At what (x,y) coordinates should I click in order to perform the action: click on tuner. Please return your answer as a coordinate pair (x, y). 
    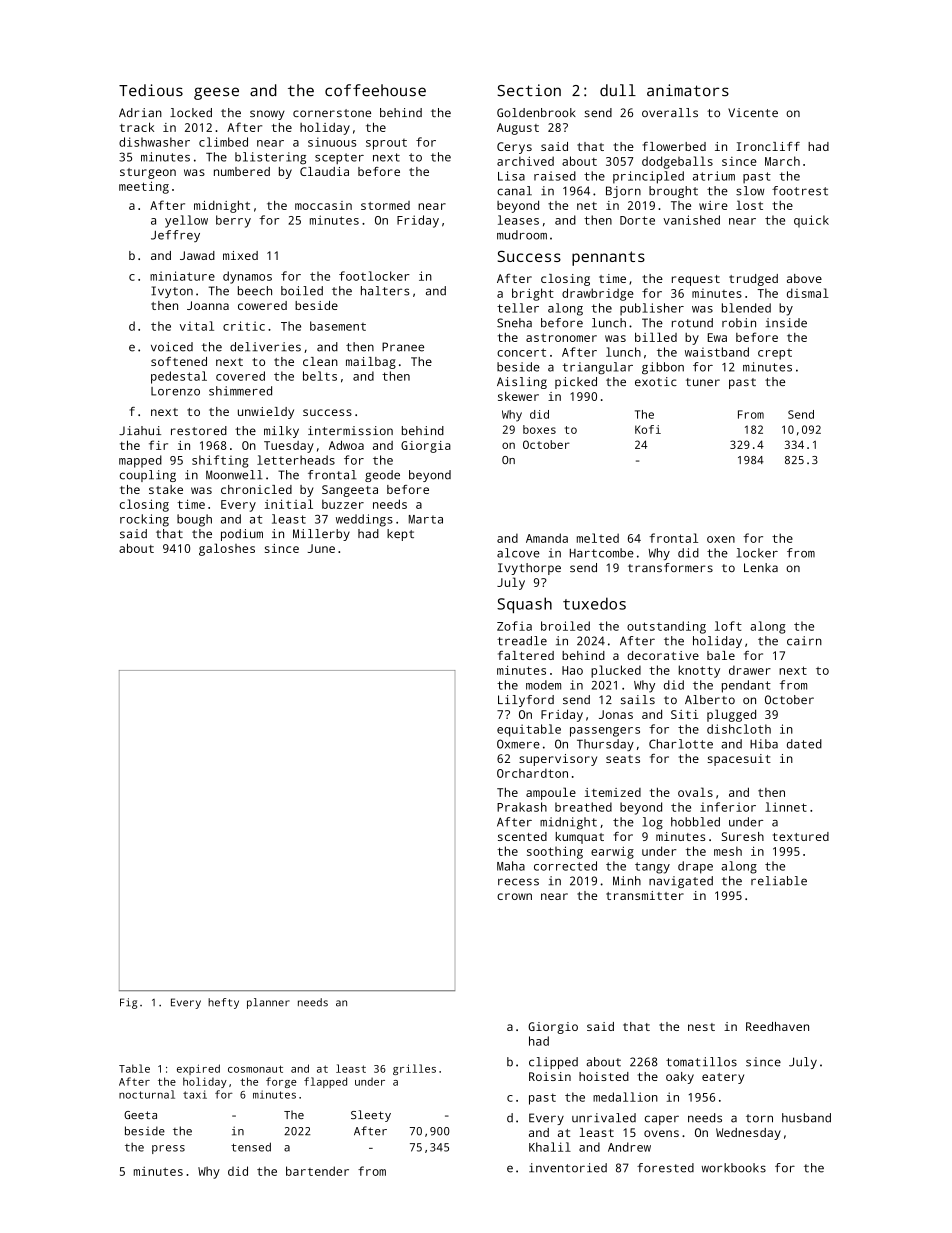
    Looking at the image, I should click on (703, 382).
